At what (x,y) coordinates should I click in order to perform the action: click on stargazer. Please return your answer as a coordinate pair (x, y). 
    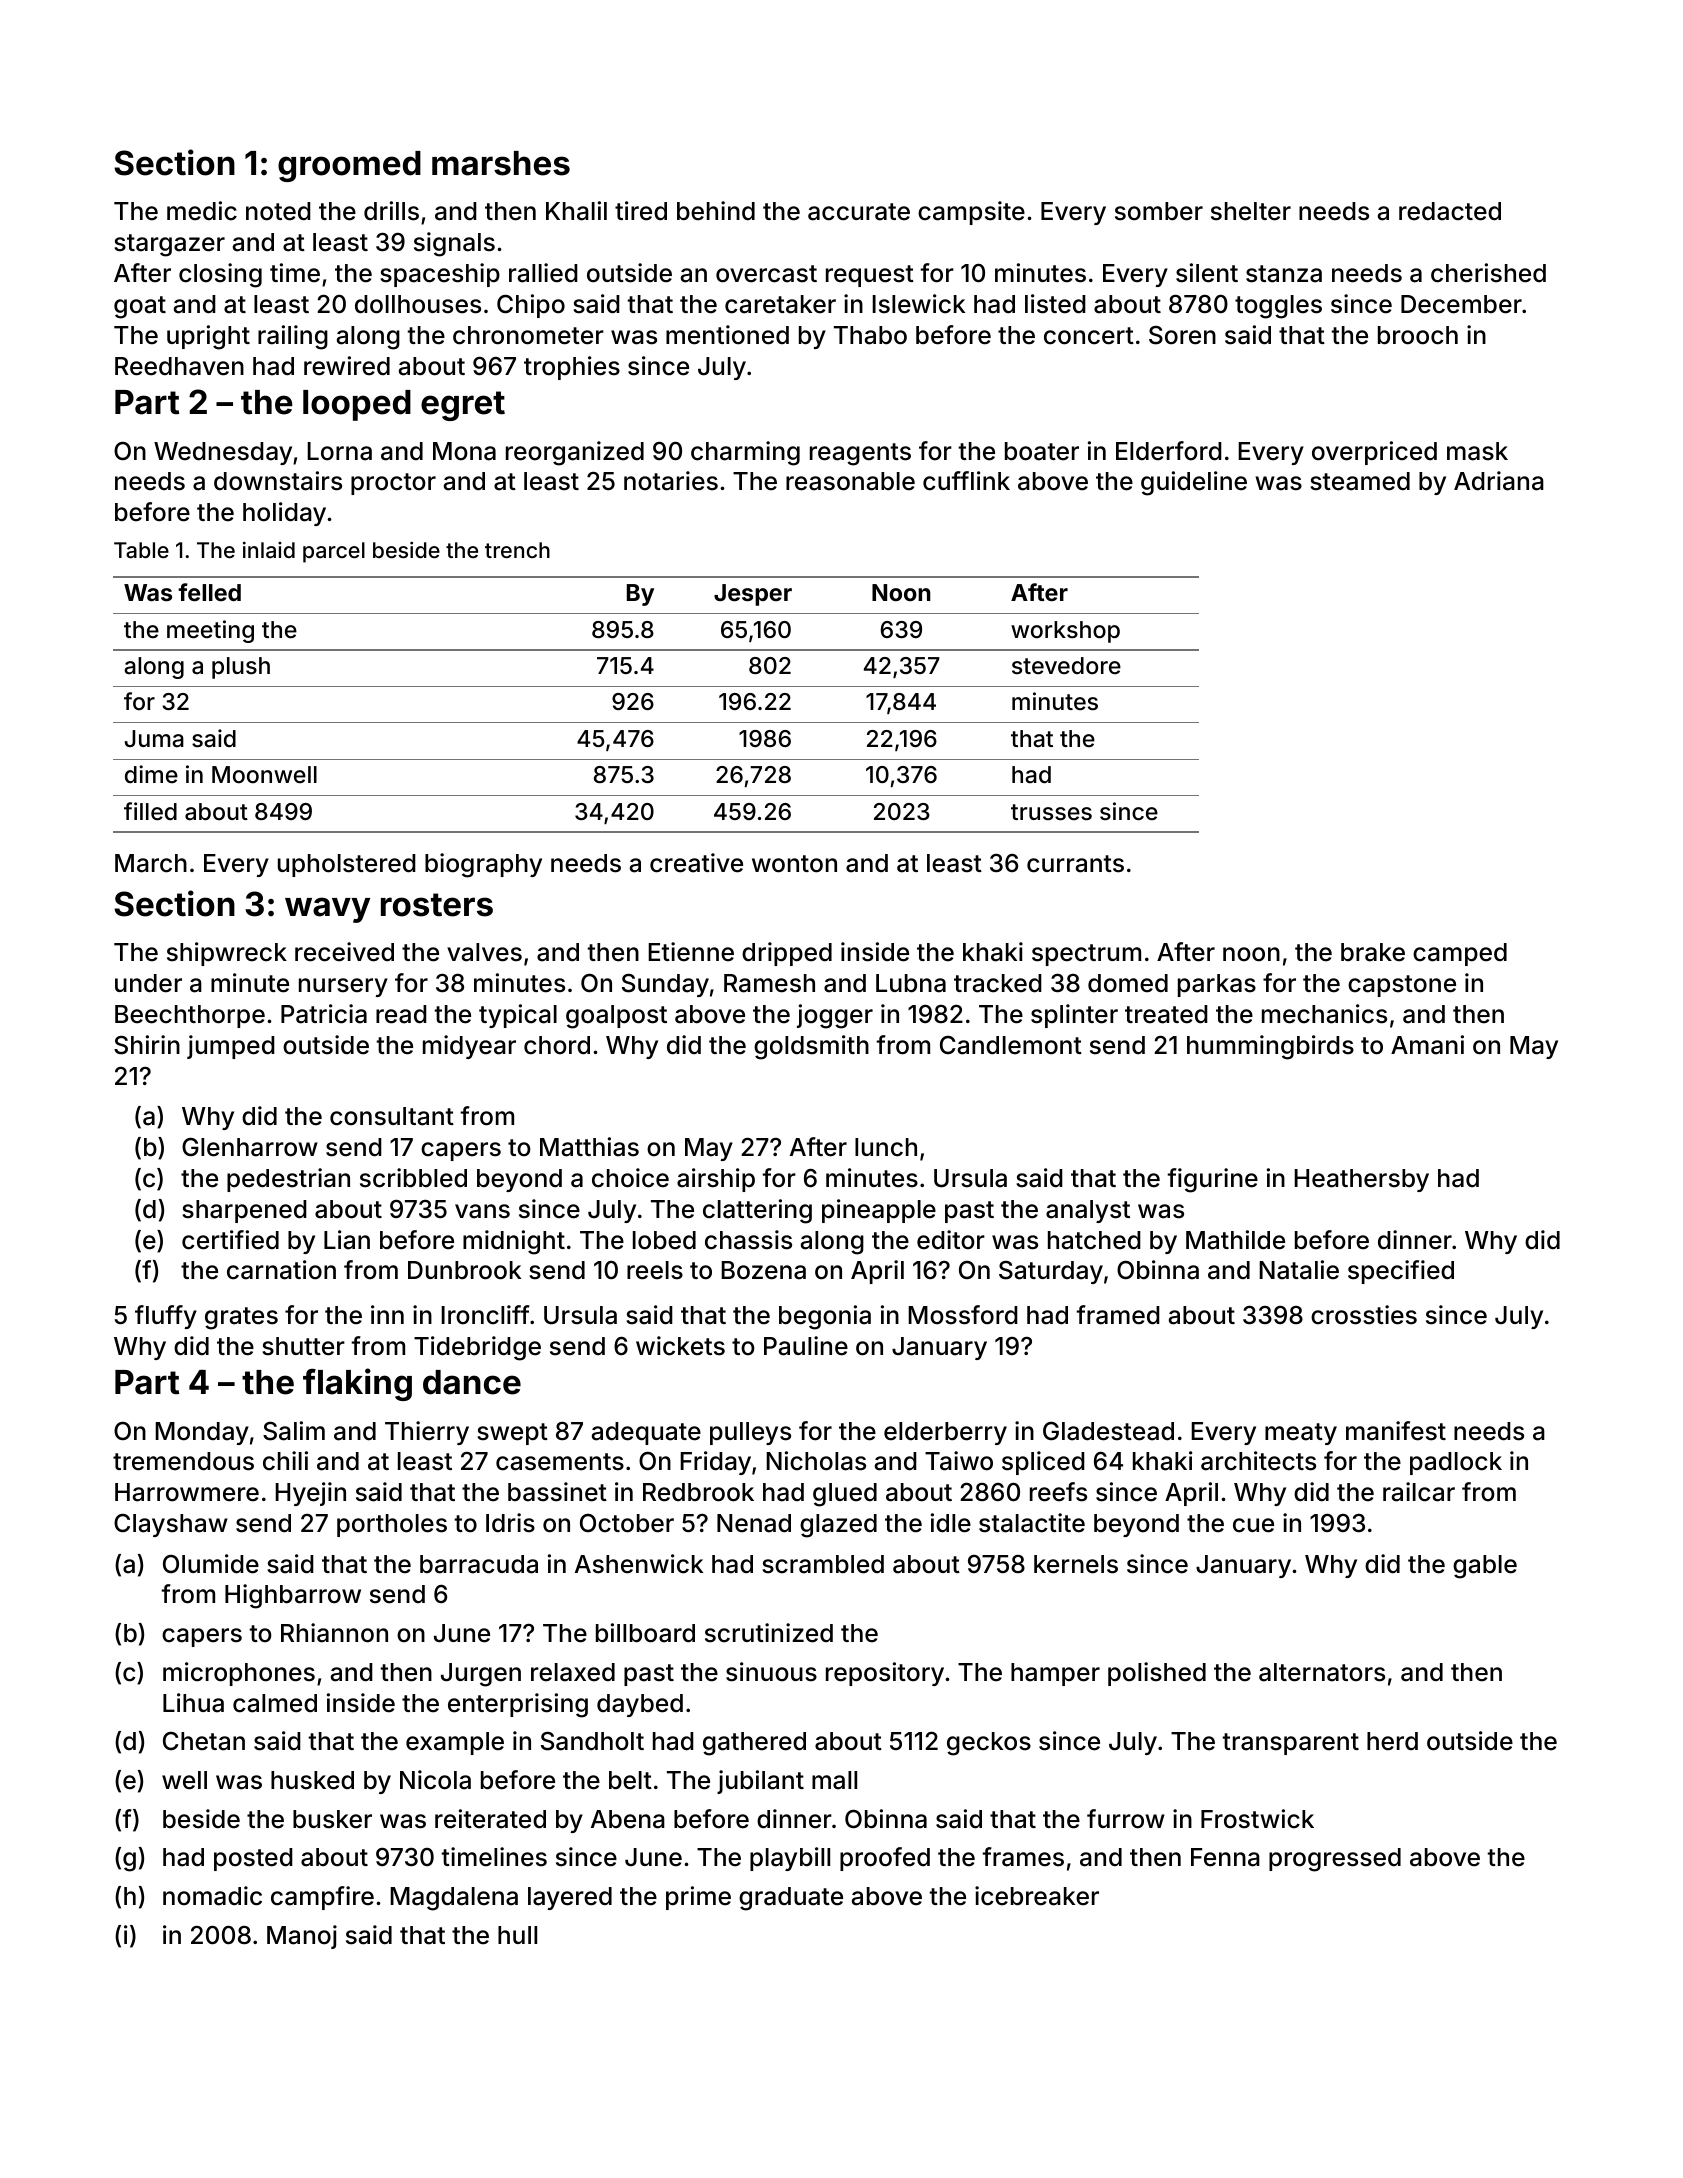
    Looking at the image, I should click on (169, 245).
